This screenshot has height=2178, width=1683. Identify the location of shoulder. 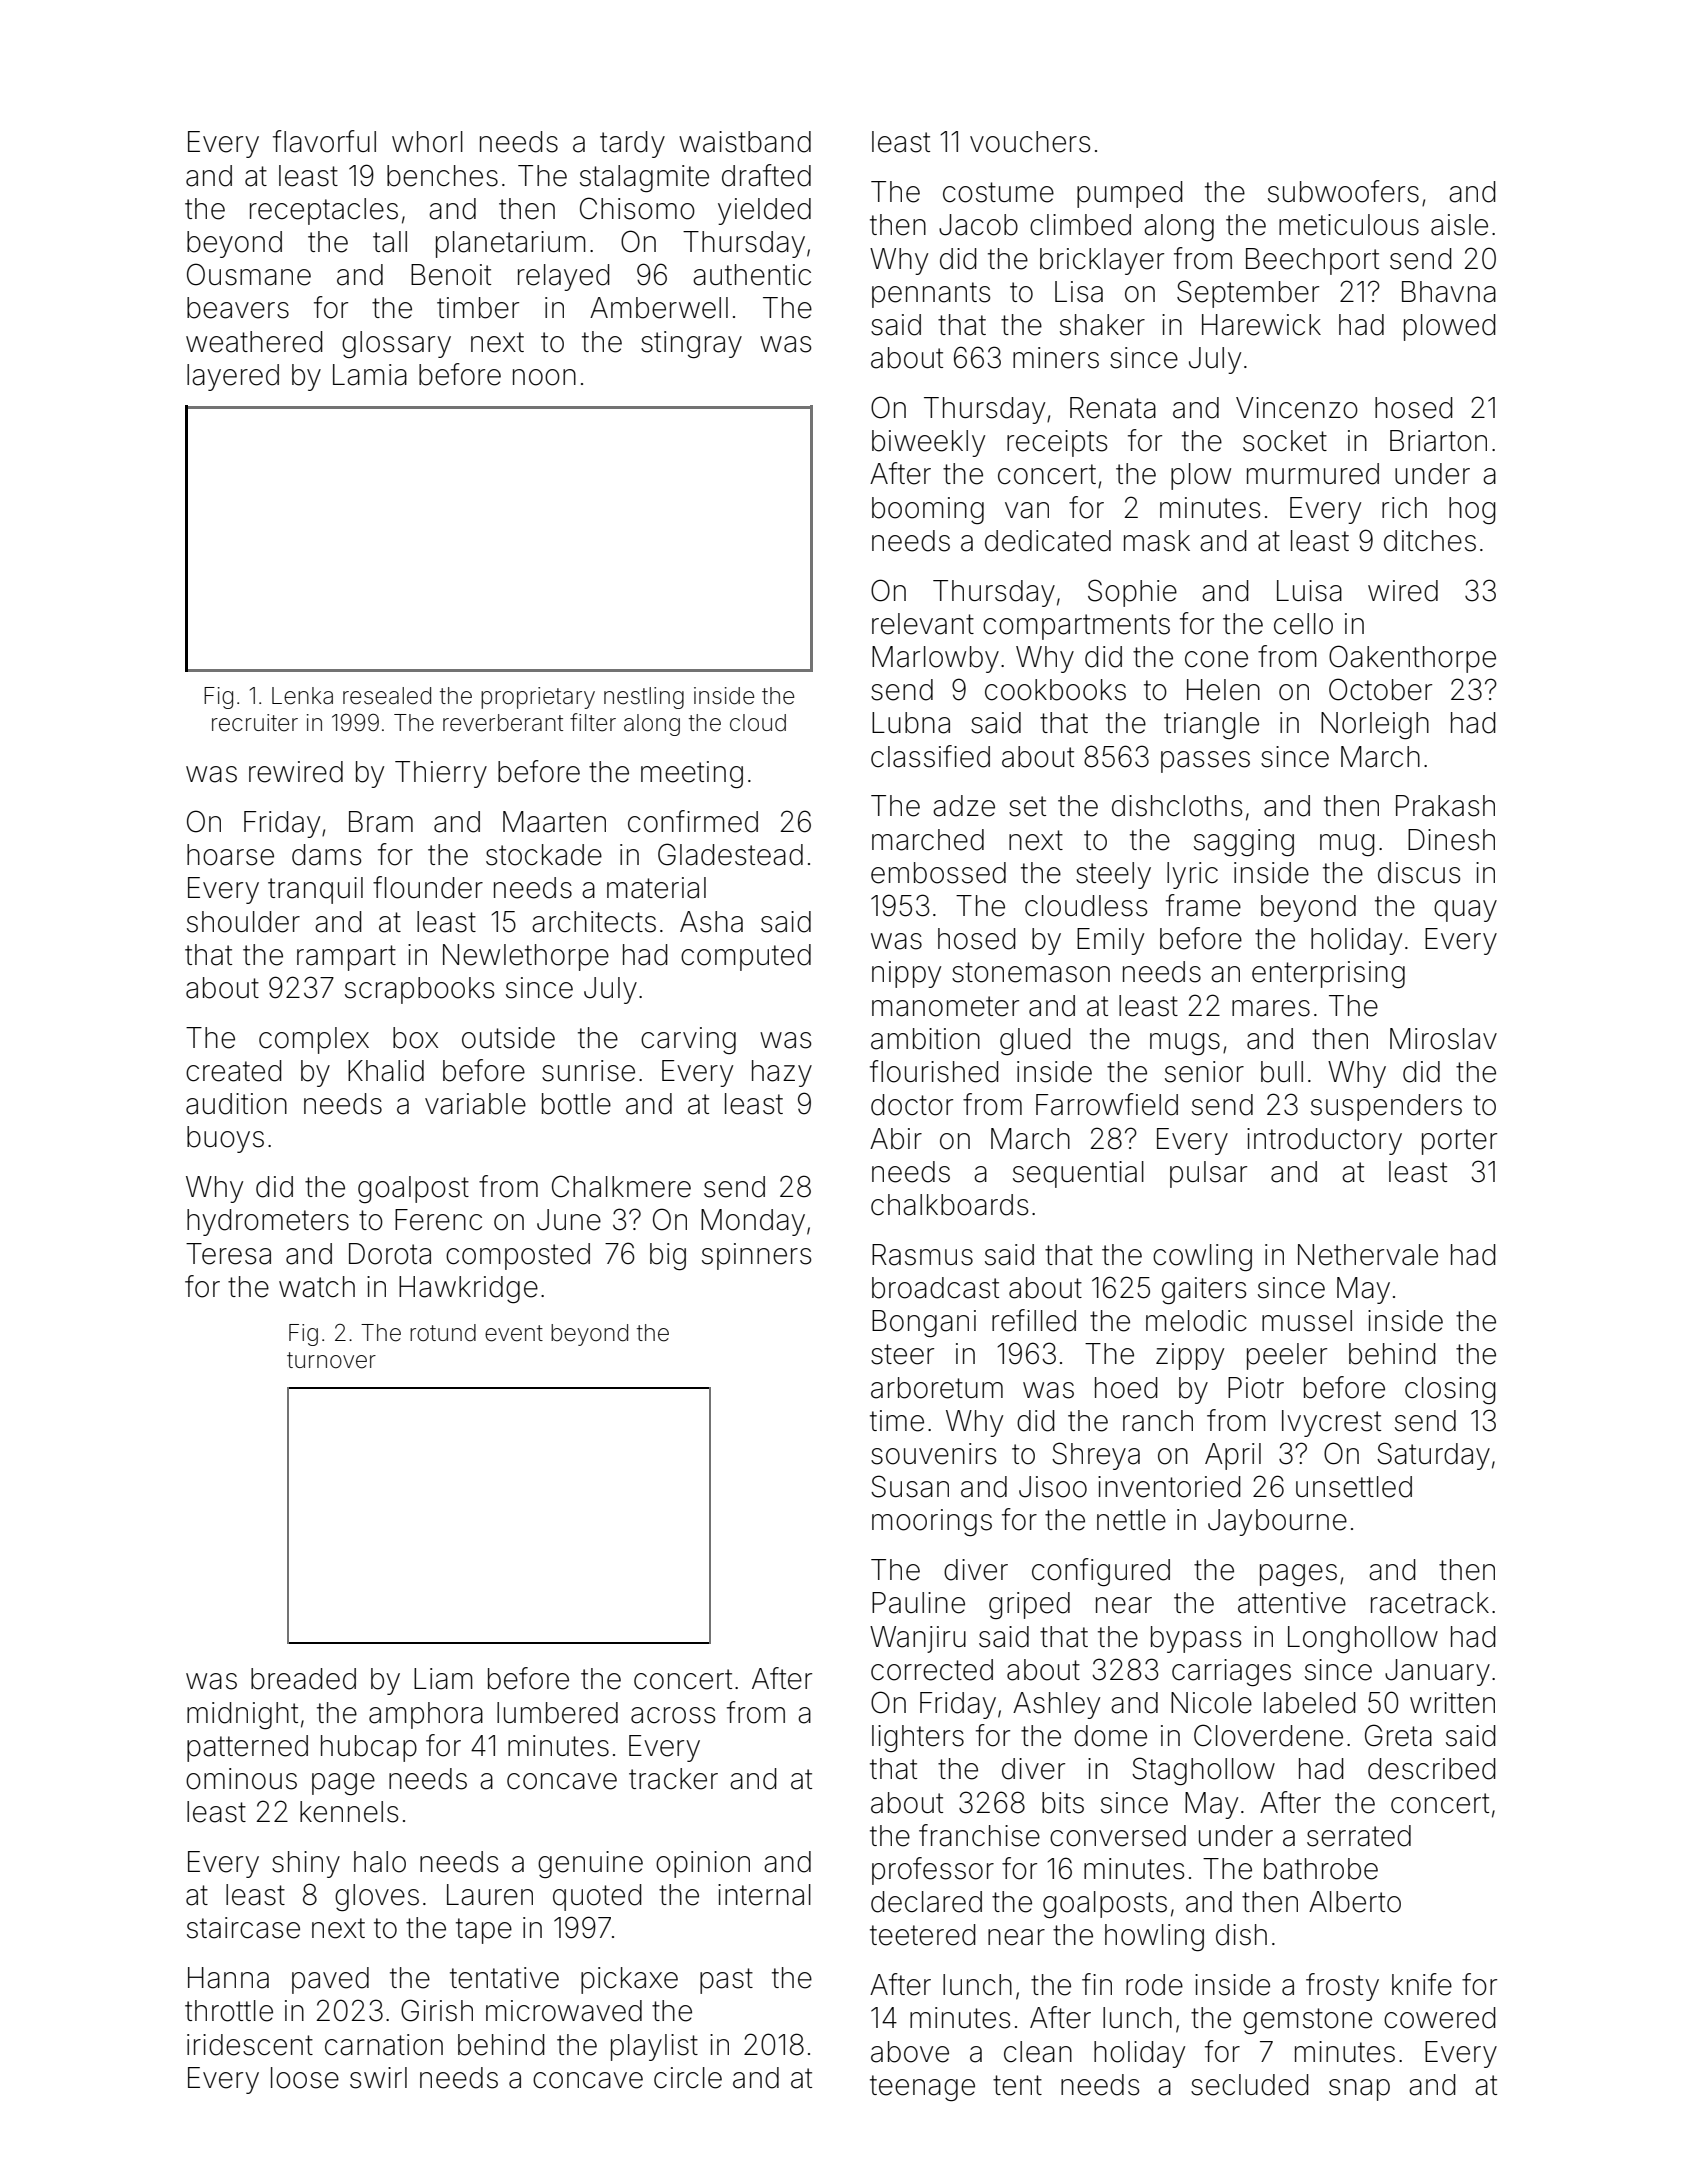
(243, 922).
